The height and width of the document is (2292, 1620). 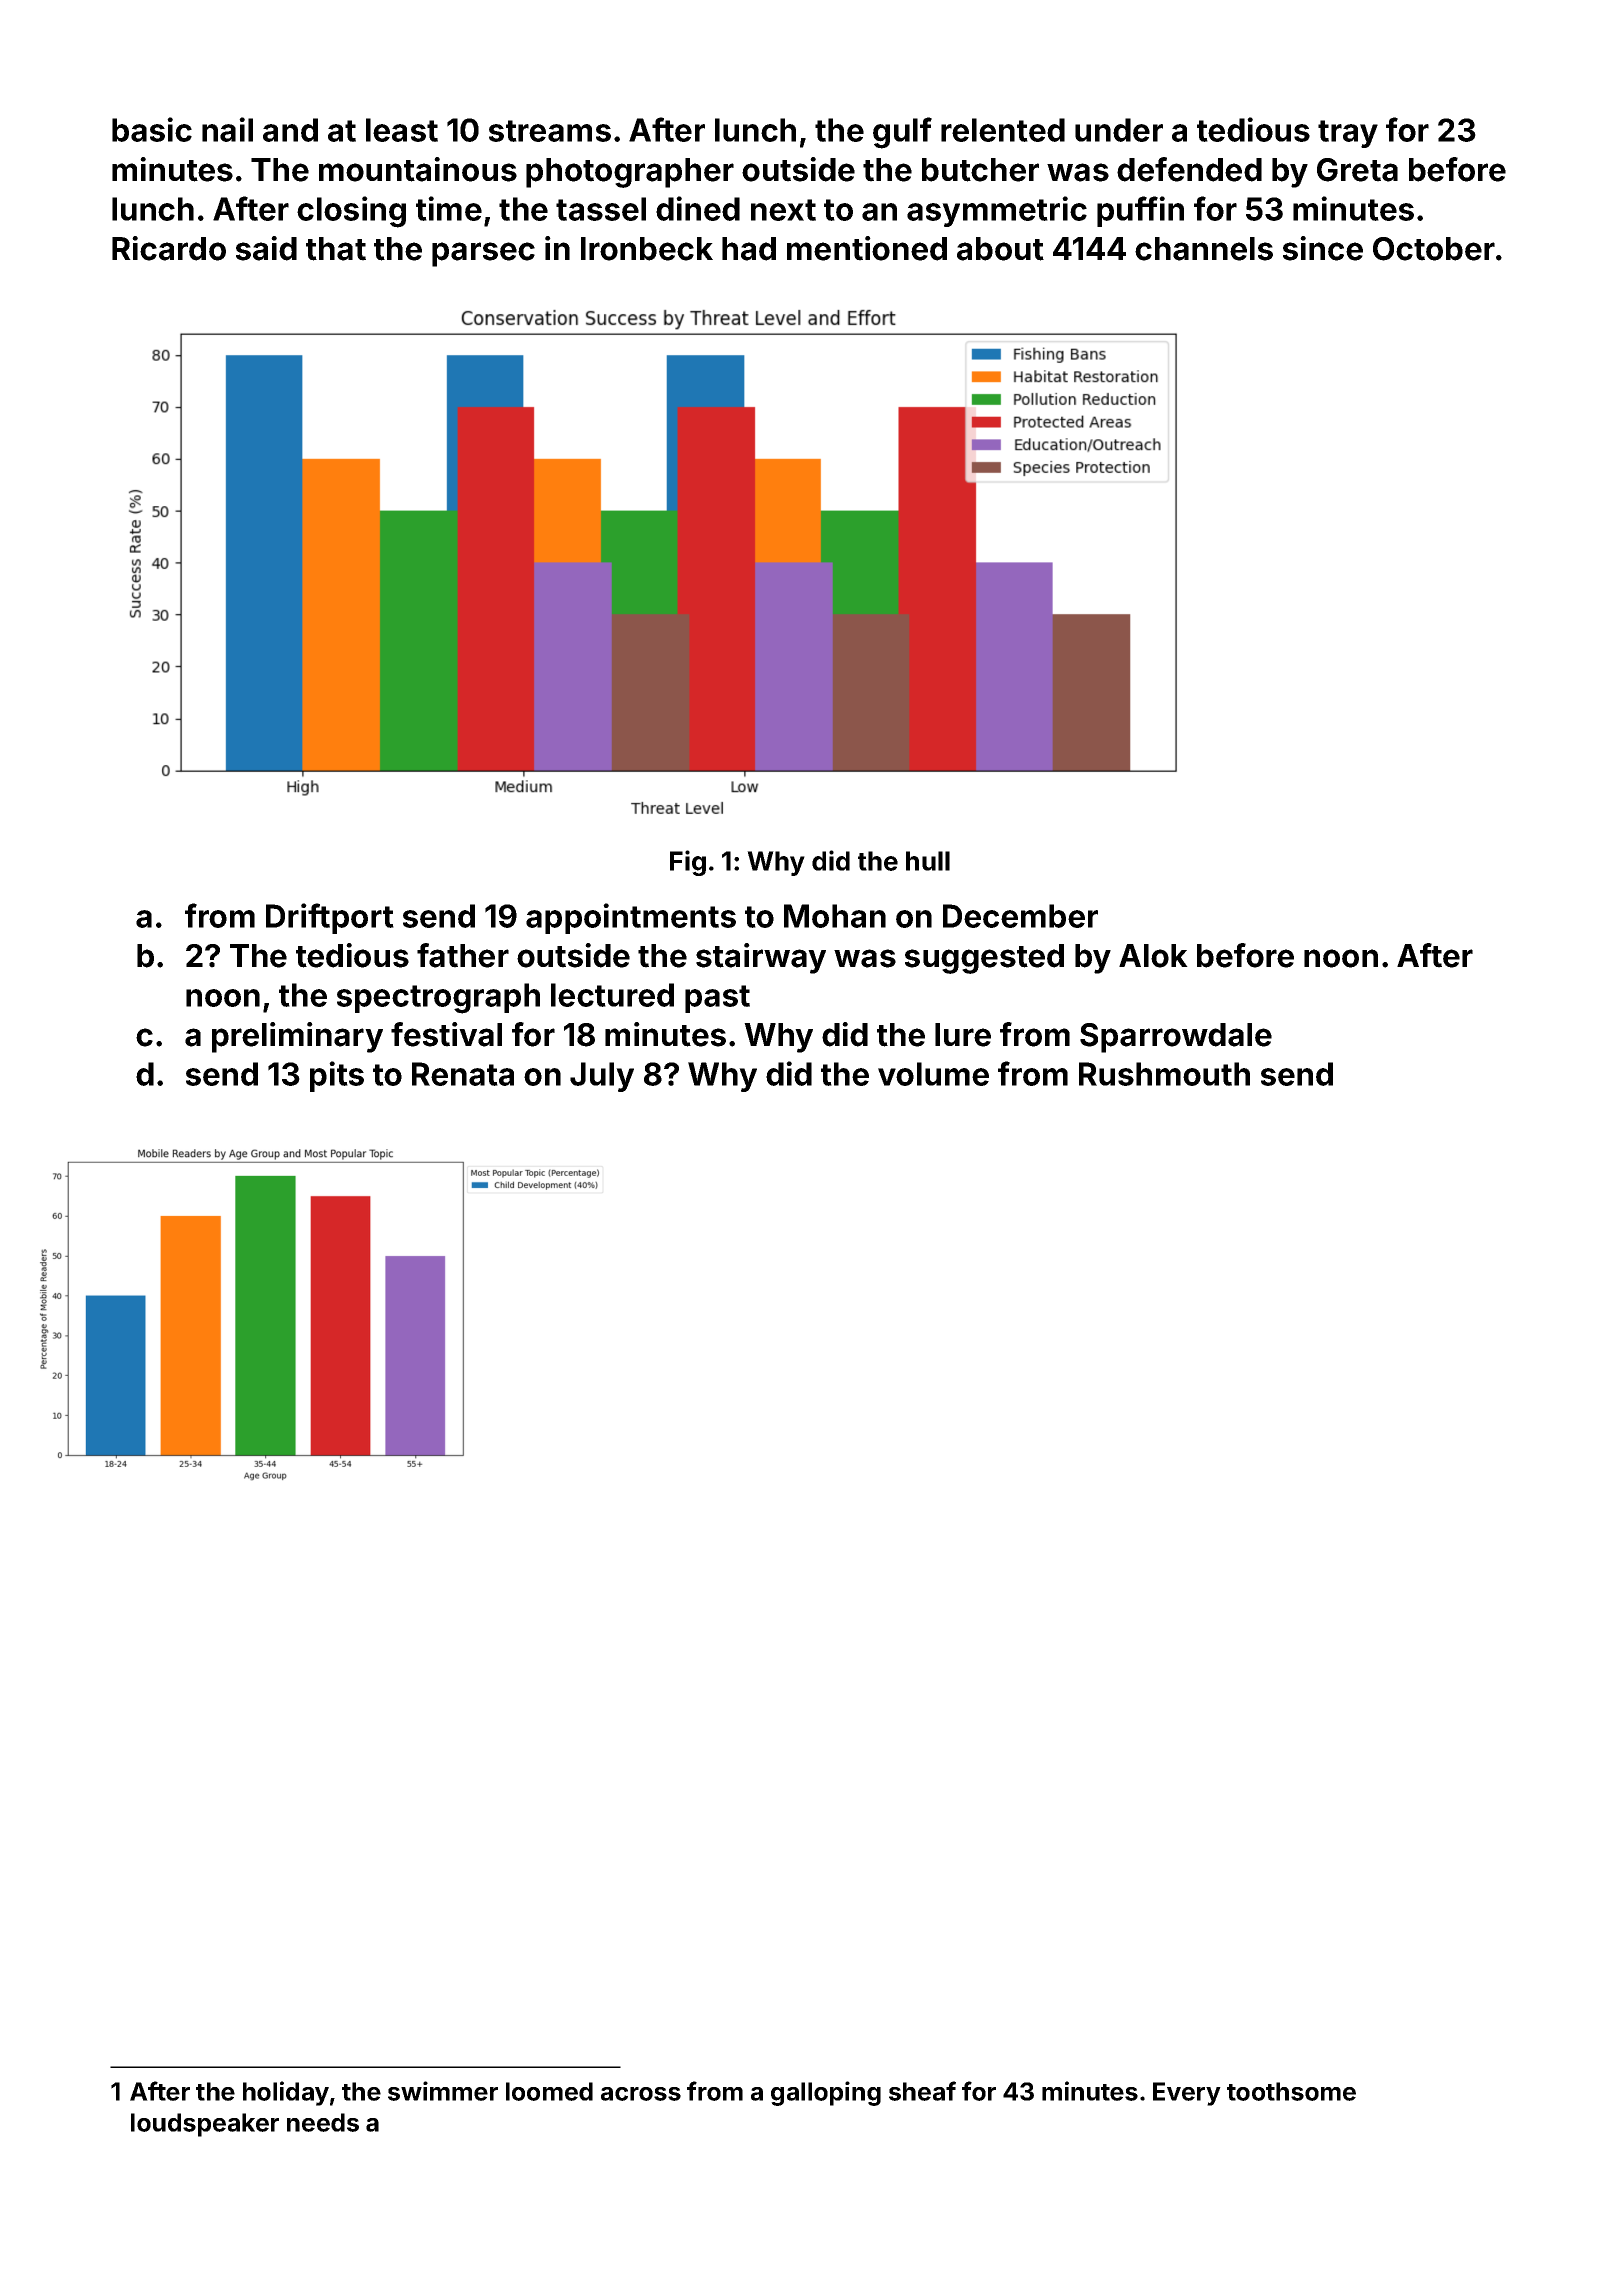 I want to click on Rushmouth, so click(x=1164, y=1074).
